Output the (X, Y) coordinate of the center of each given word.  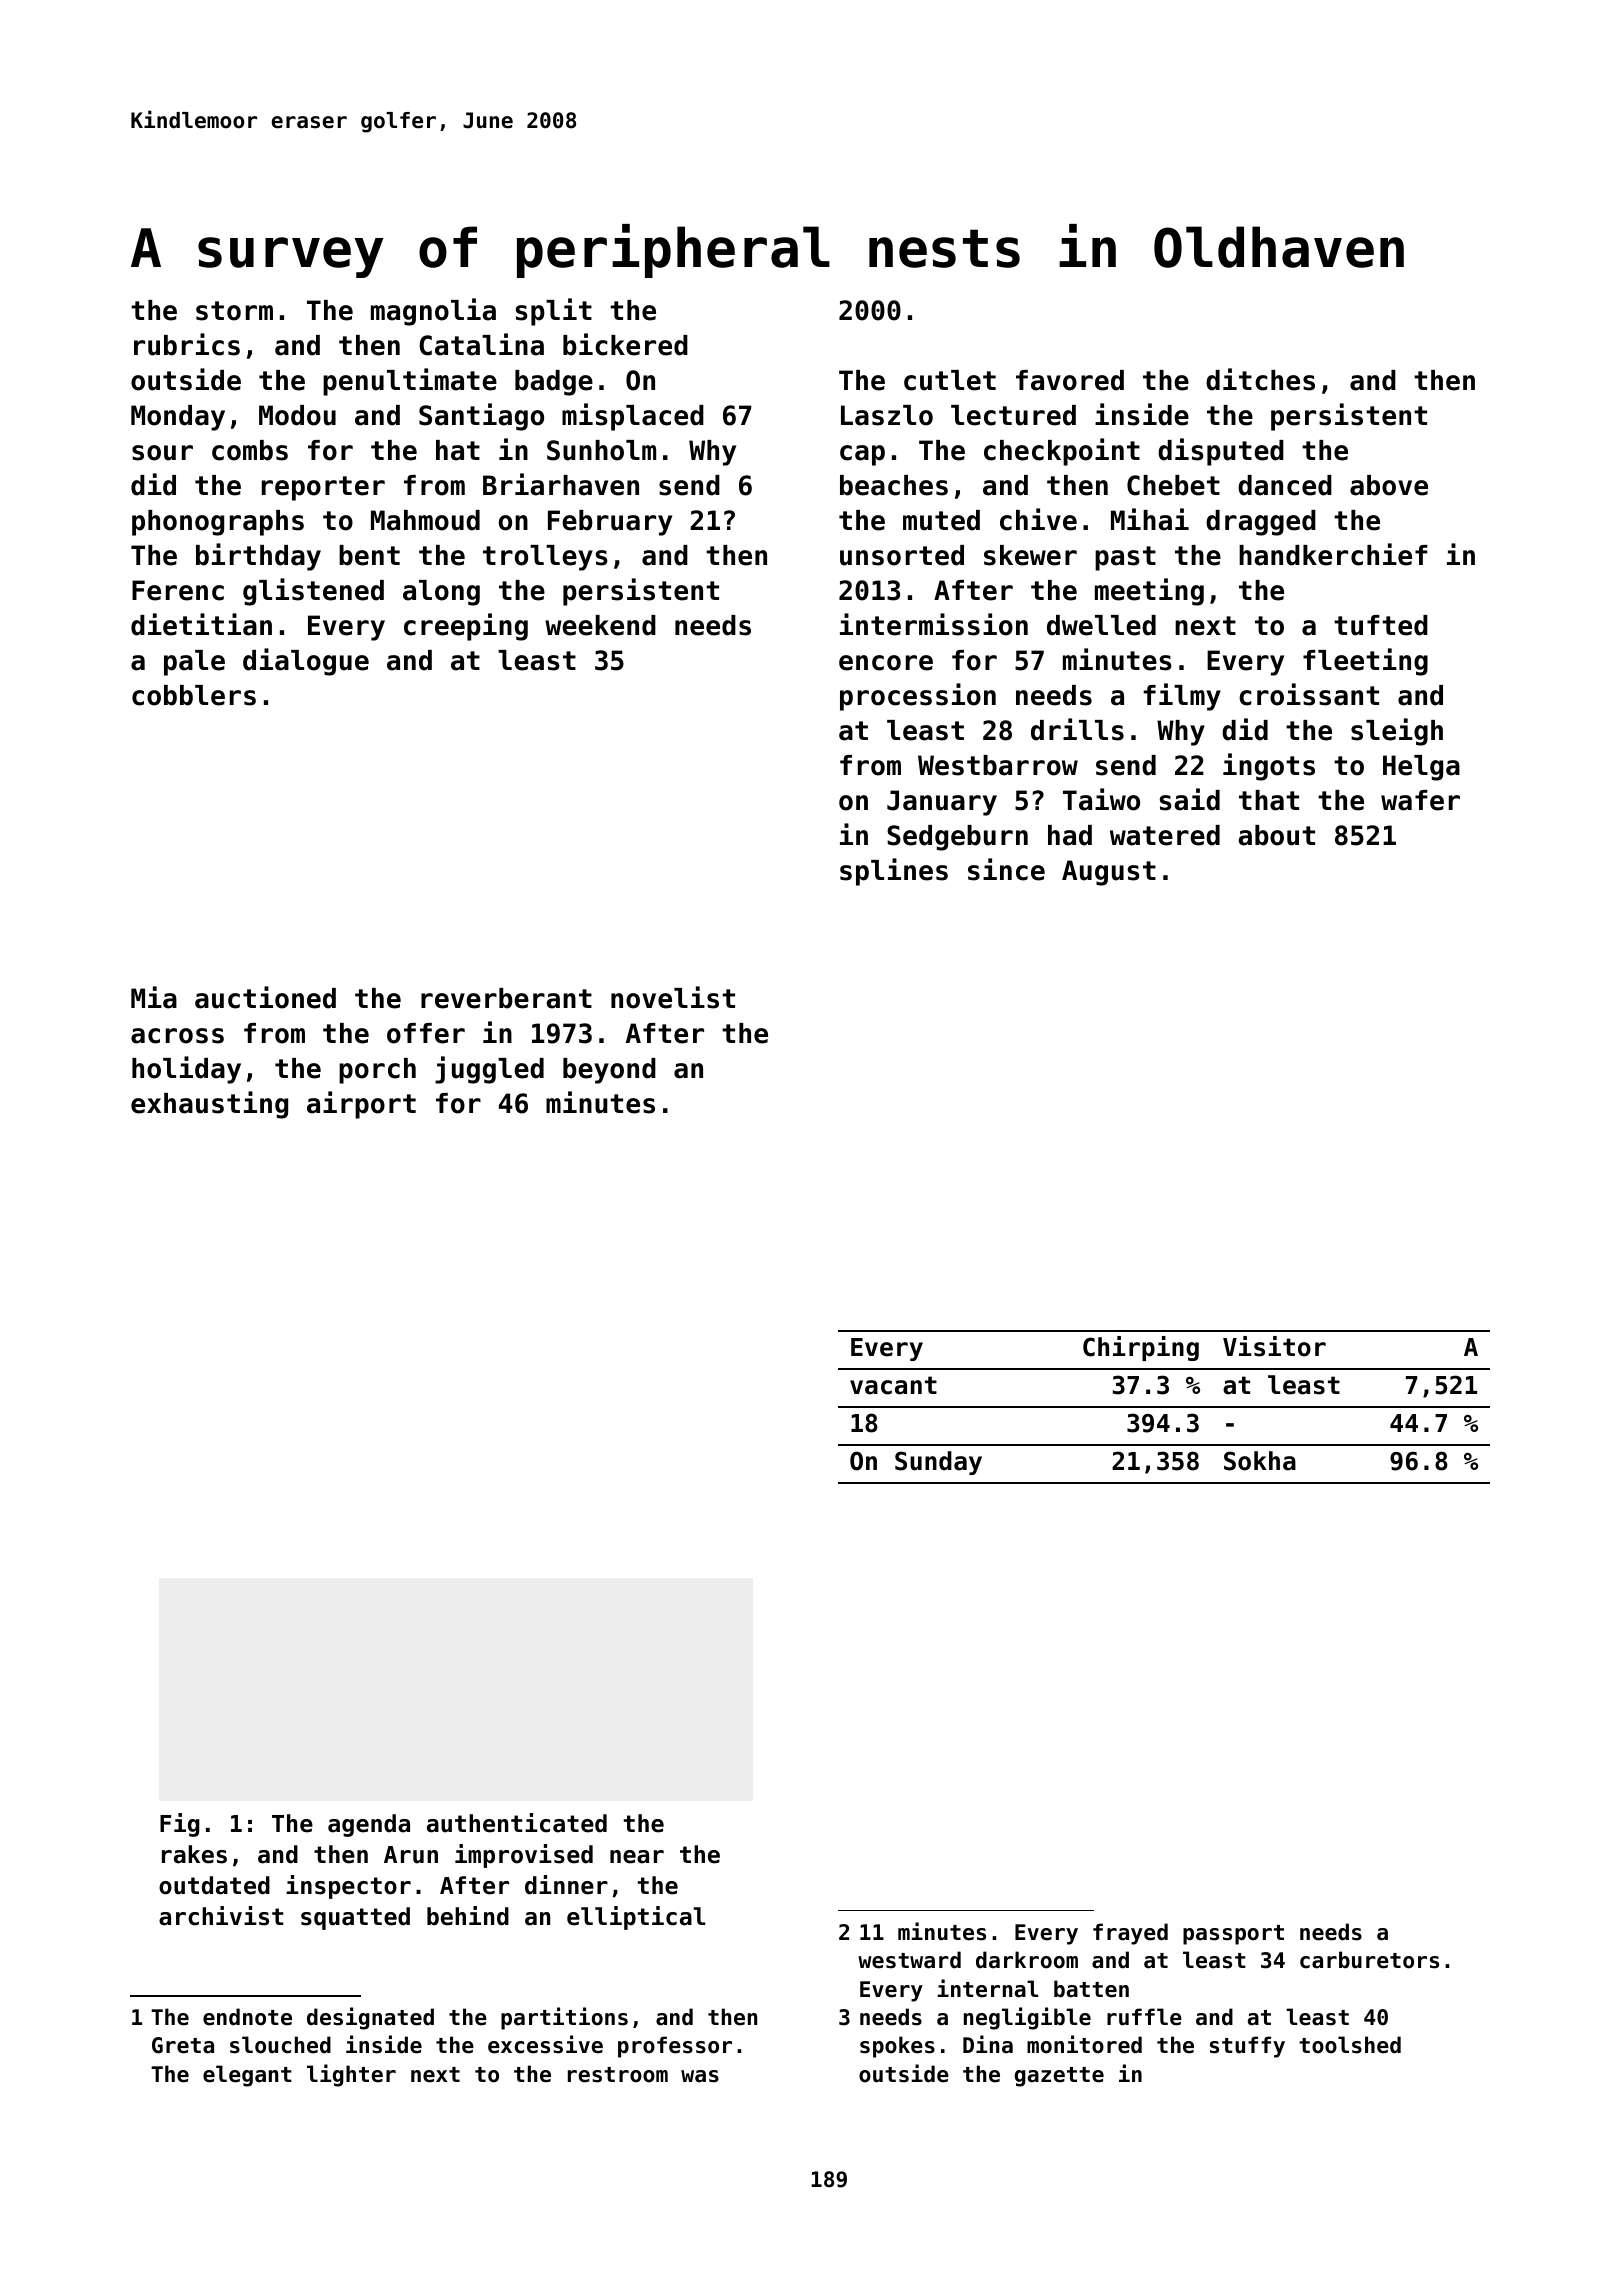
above (1389, 485)
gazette (1059, 2077)
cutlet (950, 380)
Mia (154, 997)
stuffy (1247, 2047)
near (637, 1857)
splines (894, 872)
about (1276, 835)
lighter (351, 2075)
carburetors (1369, 1960)
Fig (180, 1825)
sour (162, 453)
